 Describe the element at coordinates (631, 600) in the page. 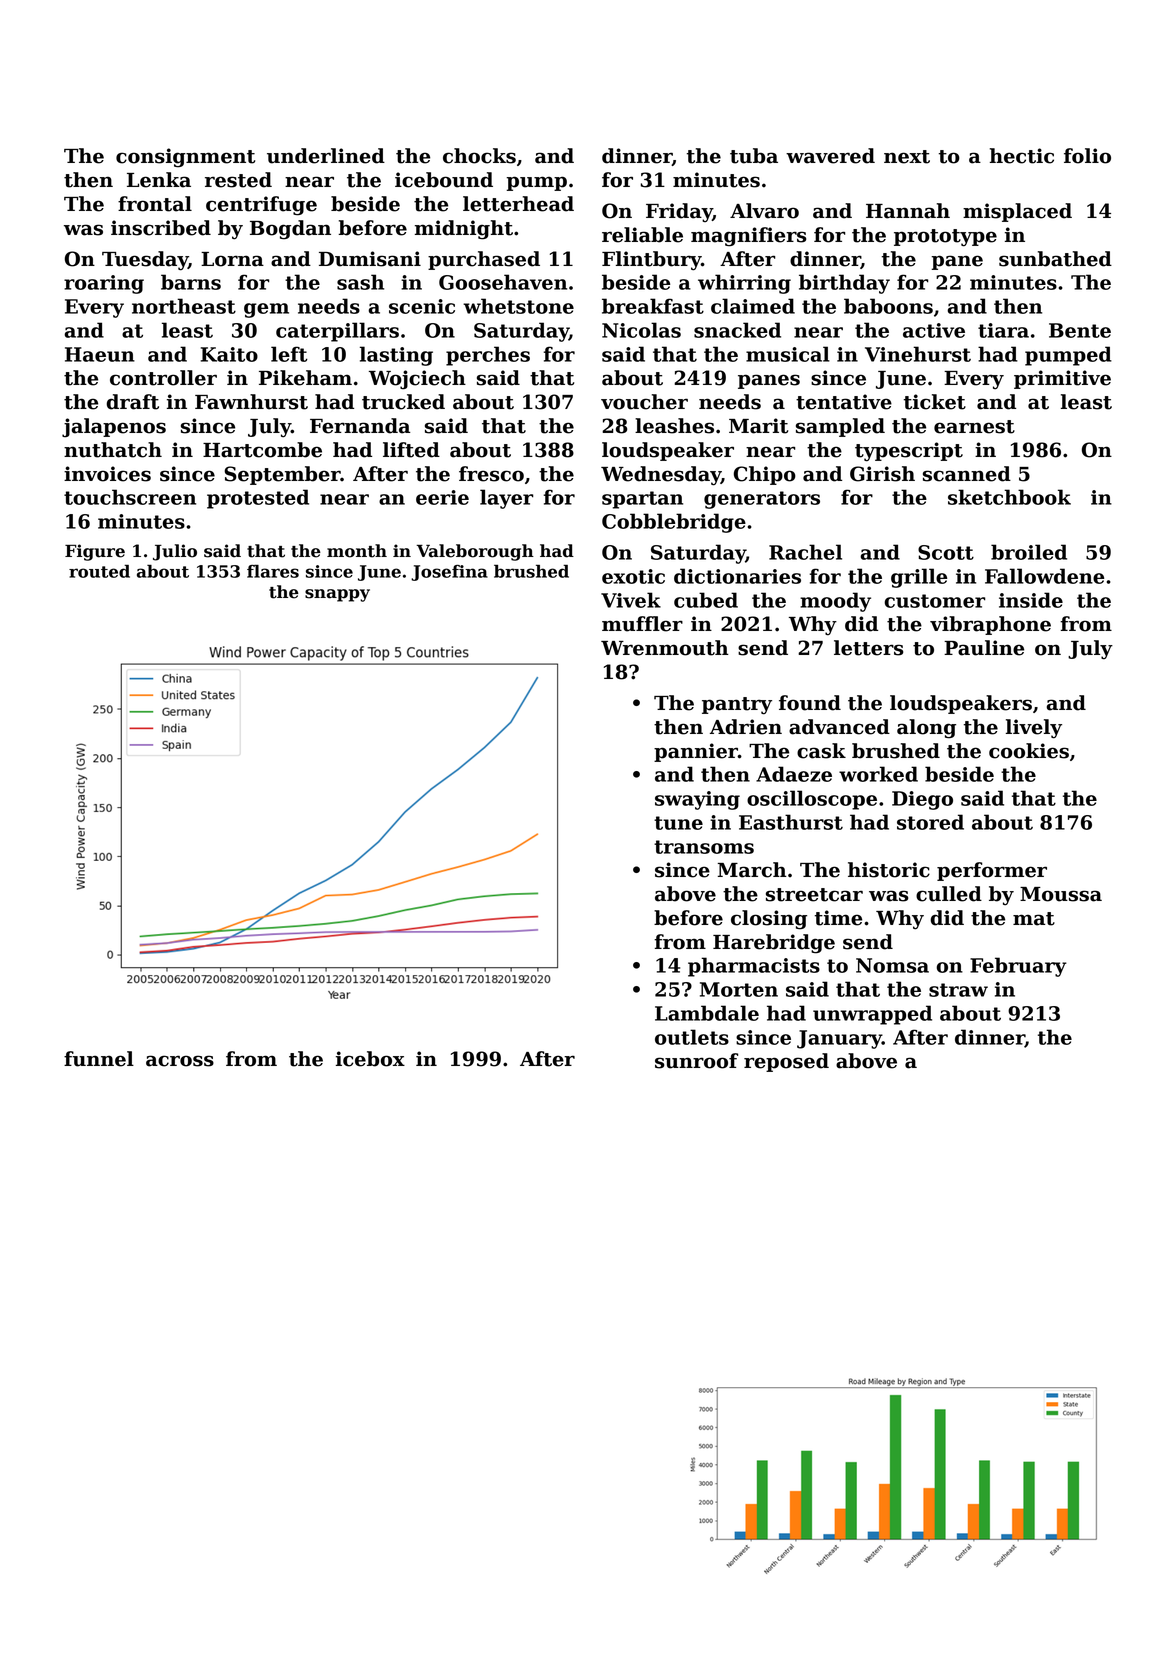

I see `Vivek` at that location.
